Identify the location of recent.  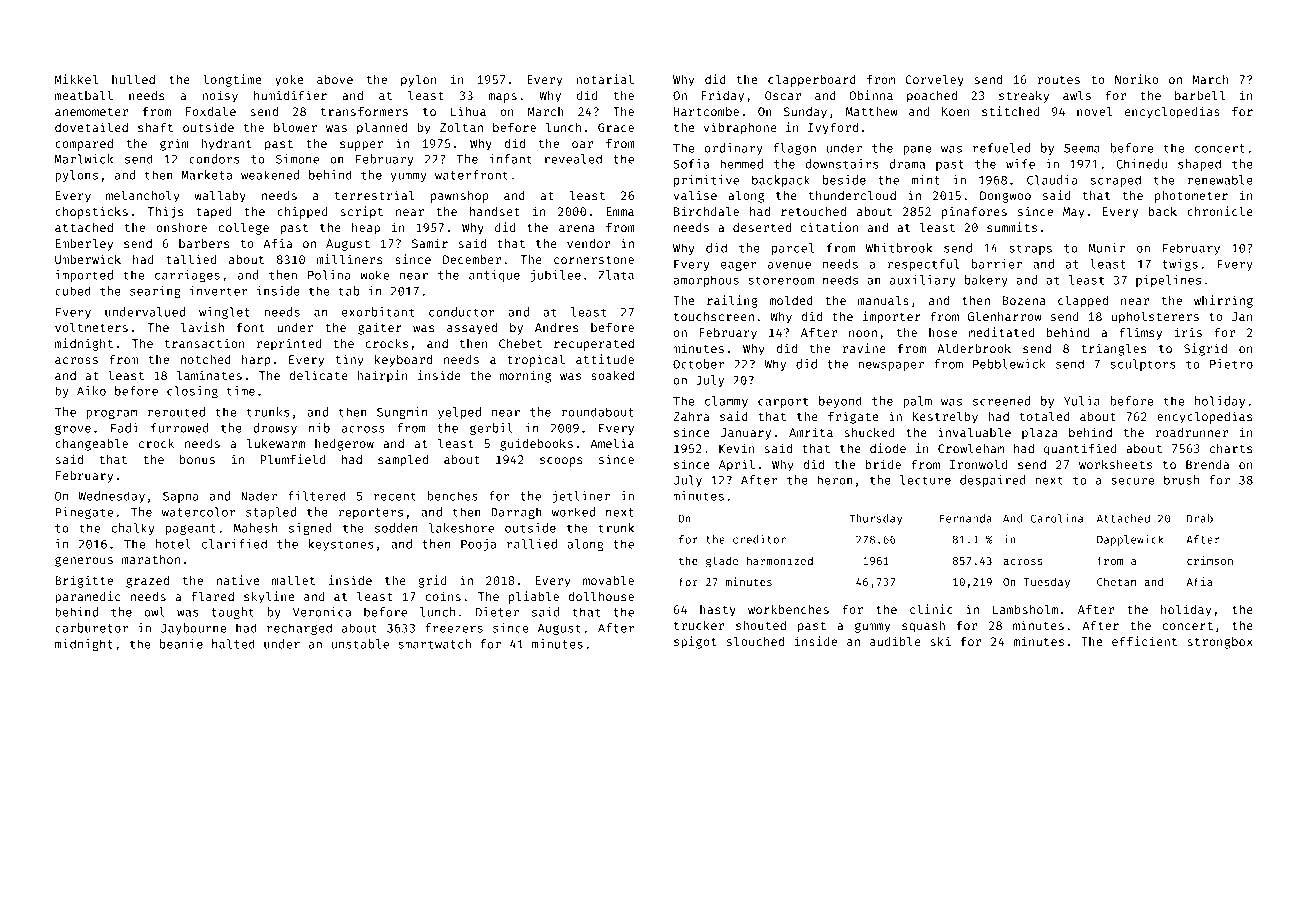
(395, 496).
